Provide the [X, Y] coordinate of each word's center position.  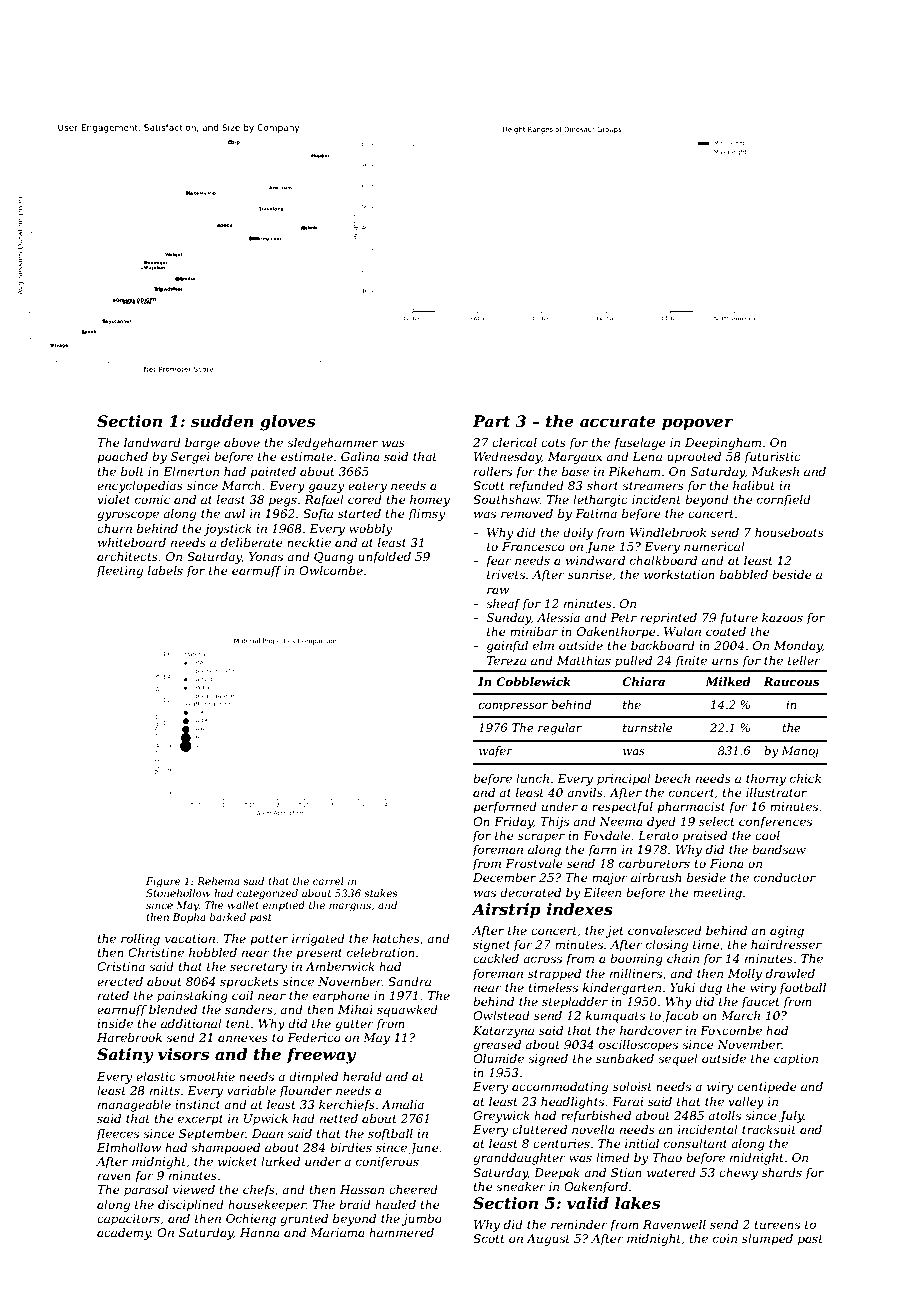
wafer [496, 752]
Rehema [218, 881]
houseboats [789, 532]
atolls [724, 1115]
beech [672, 778]
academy [124, 1234]
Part [491, 421]
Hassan [362, 1189]
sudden [222, 421]
